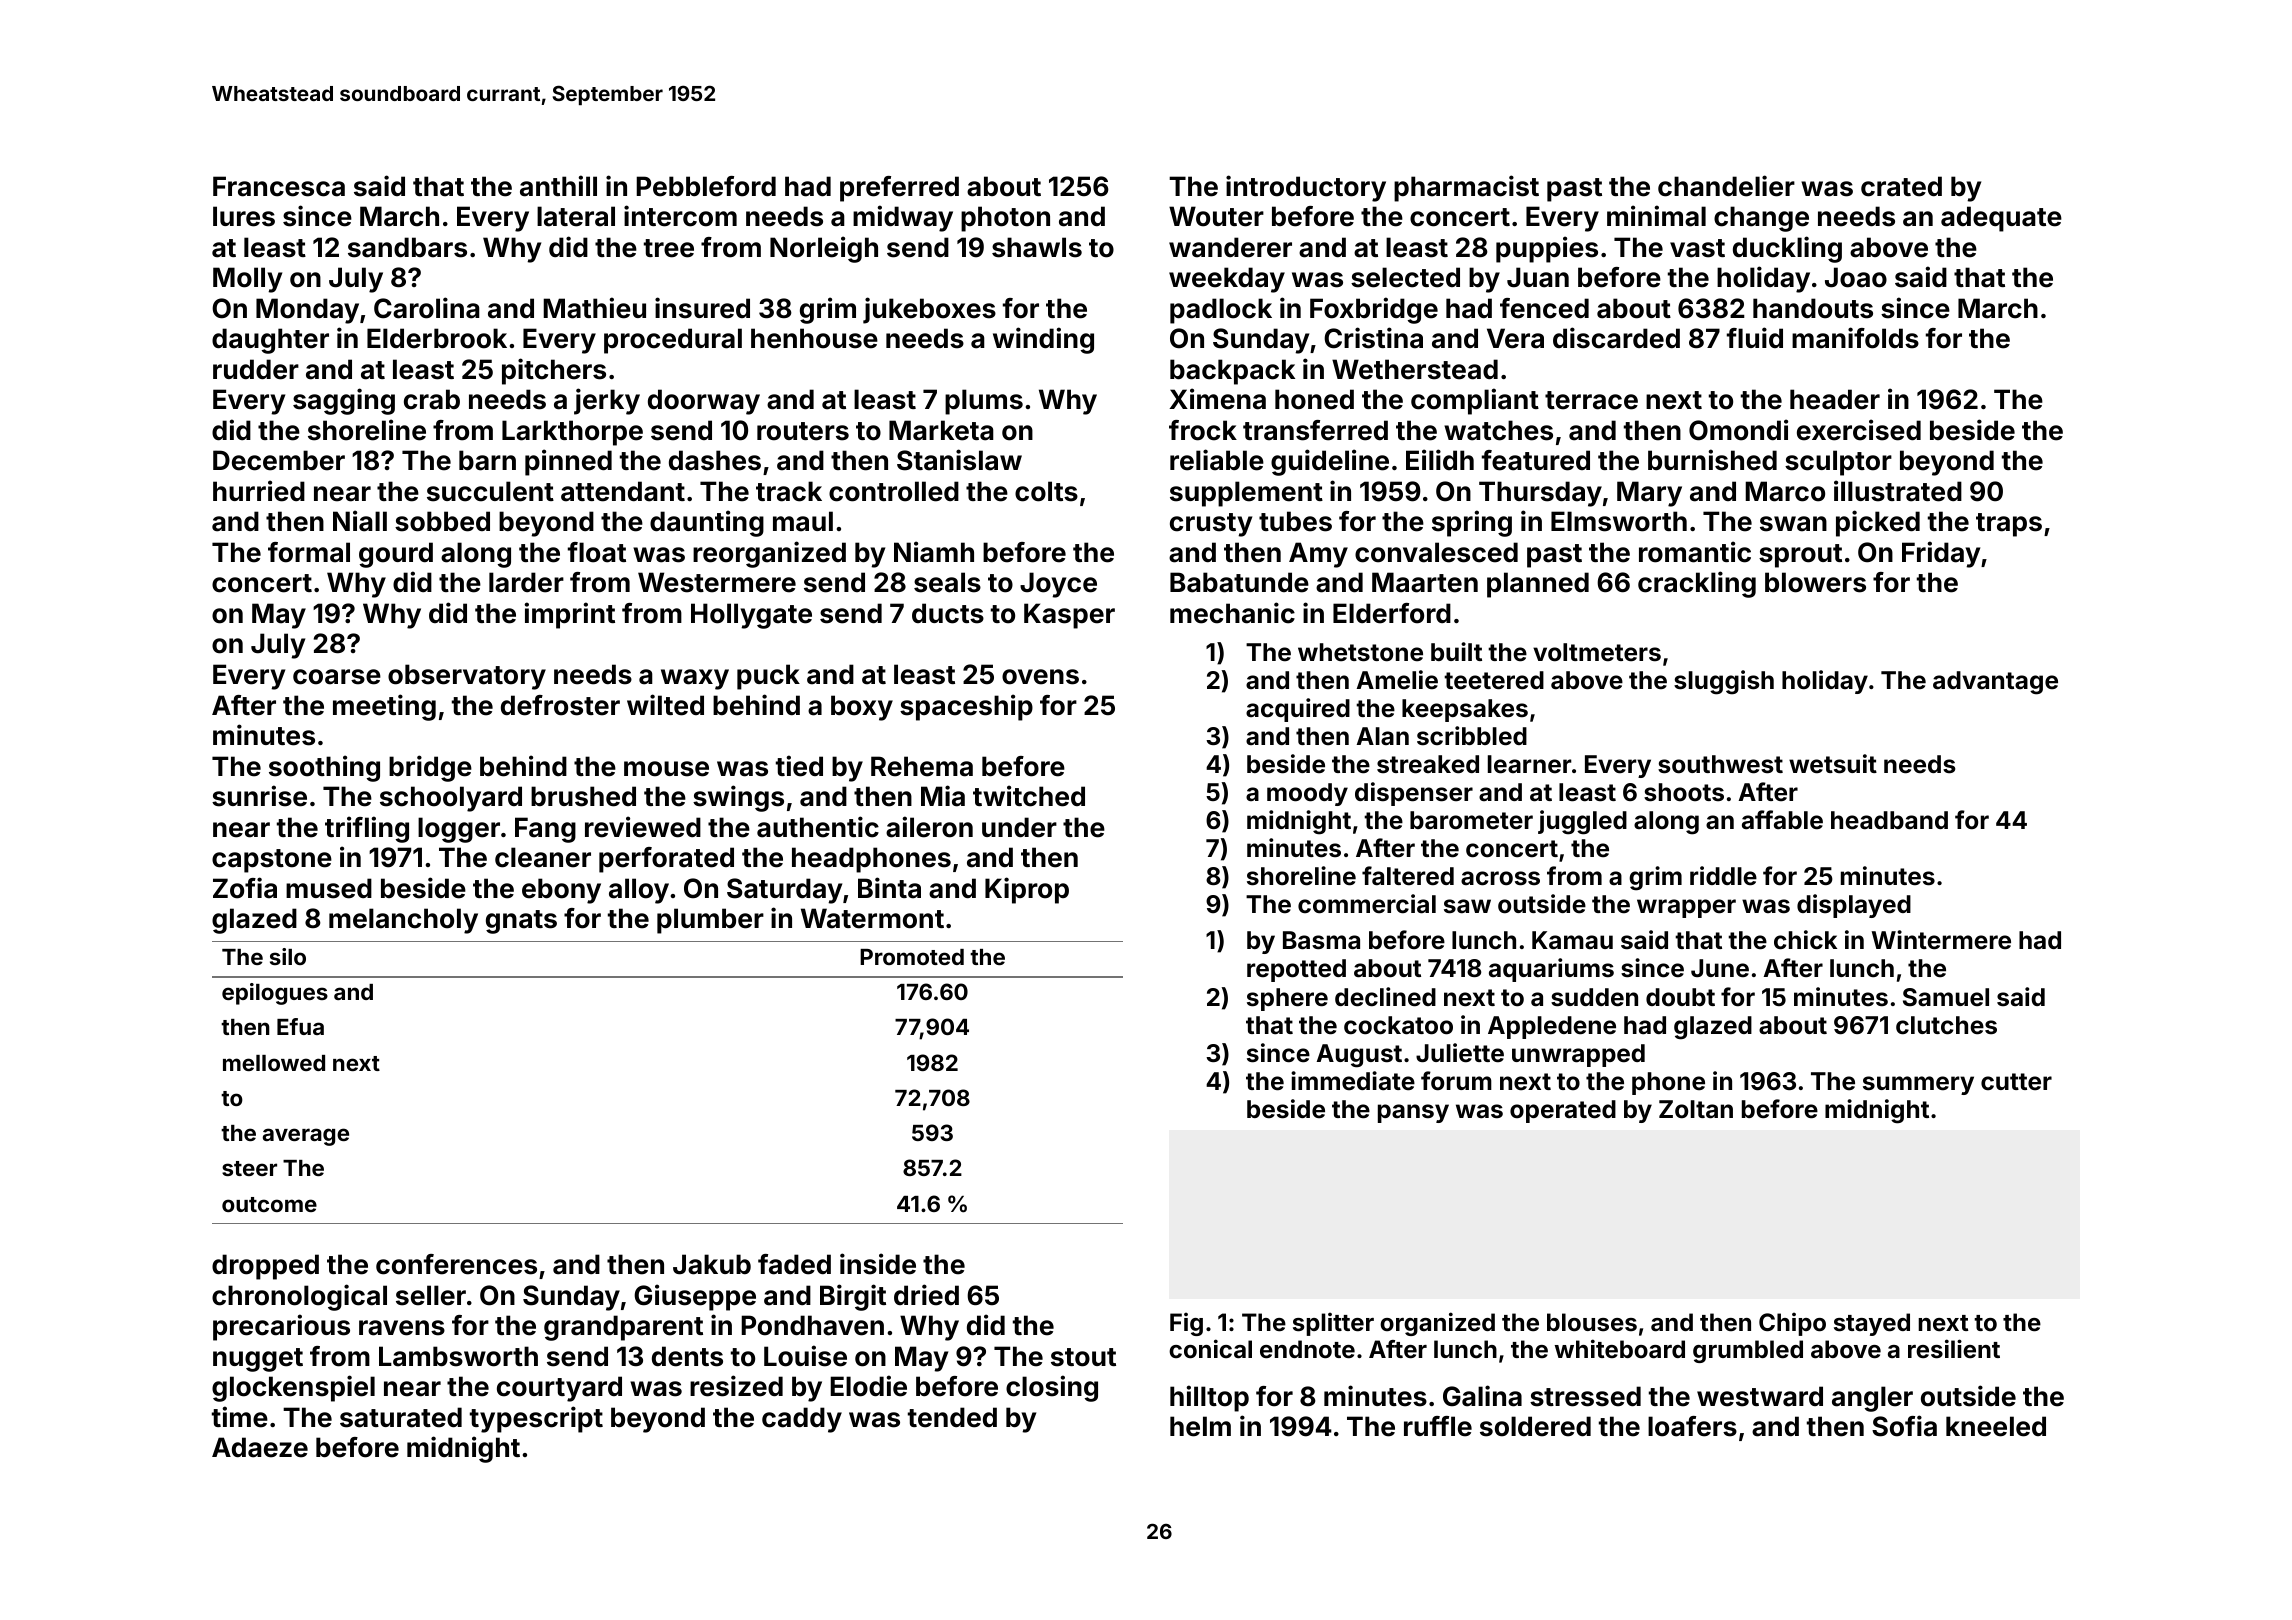 The width and height of the screenshot is (2292, 1620). What do you see at coordinates (1367, 904) in the screenshot?
I see `commercial` at bounding box center [1367, 904].
